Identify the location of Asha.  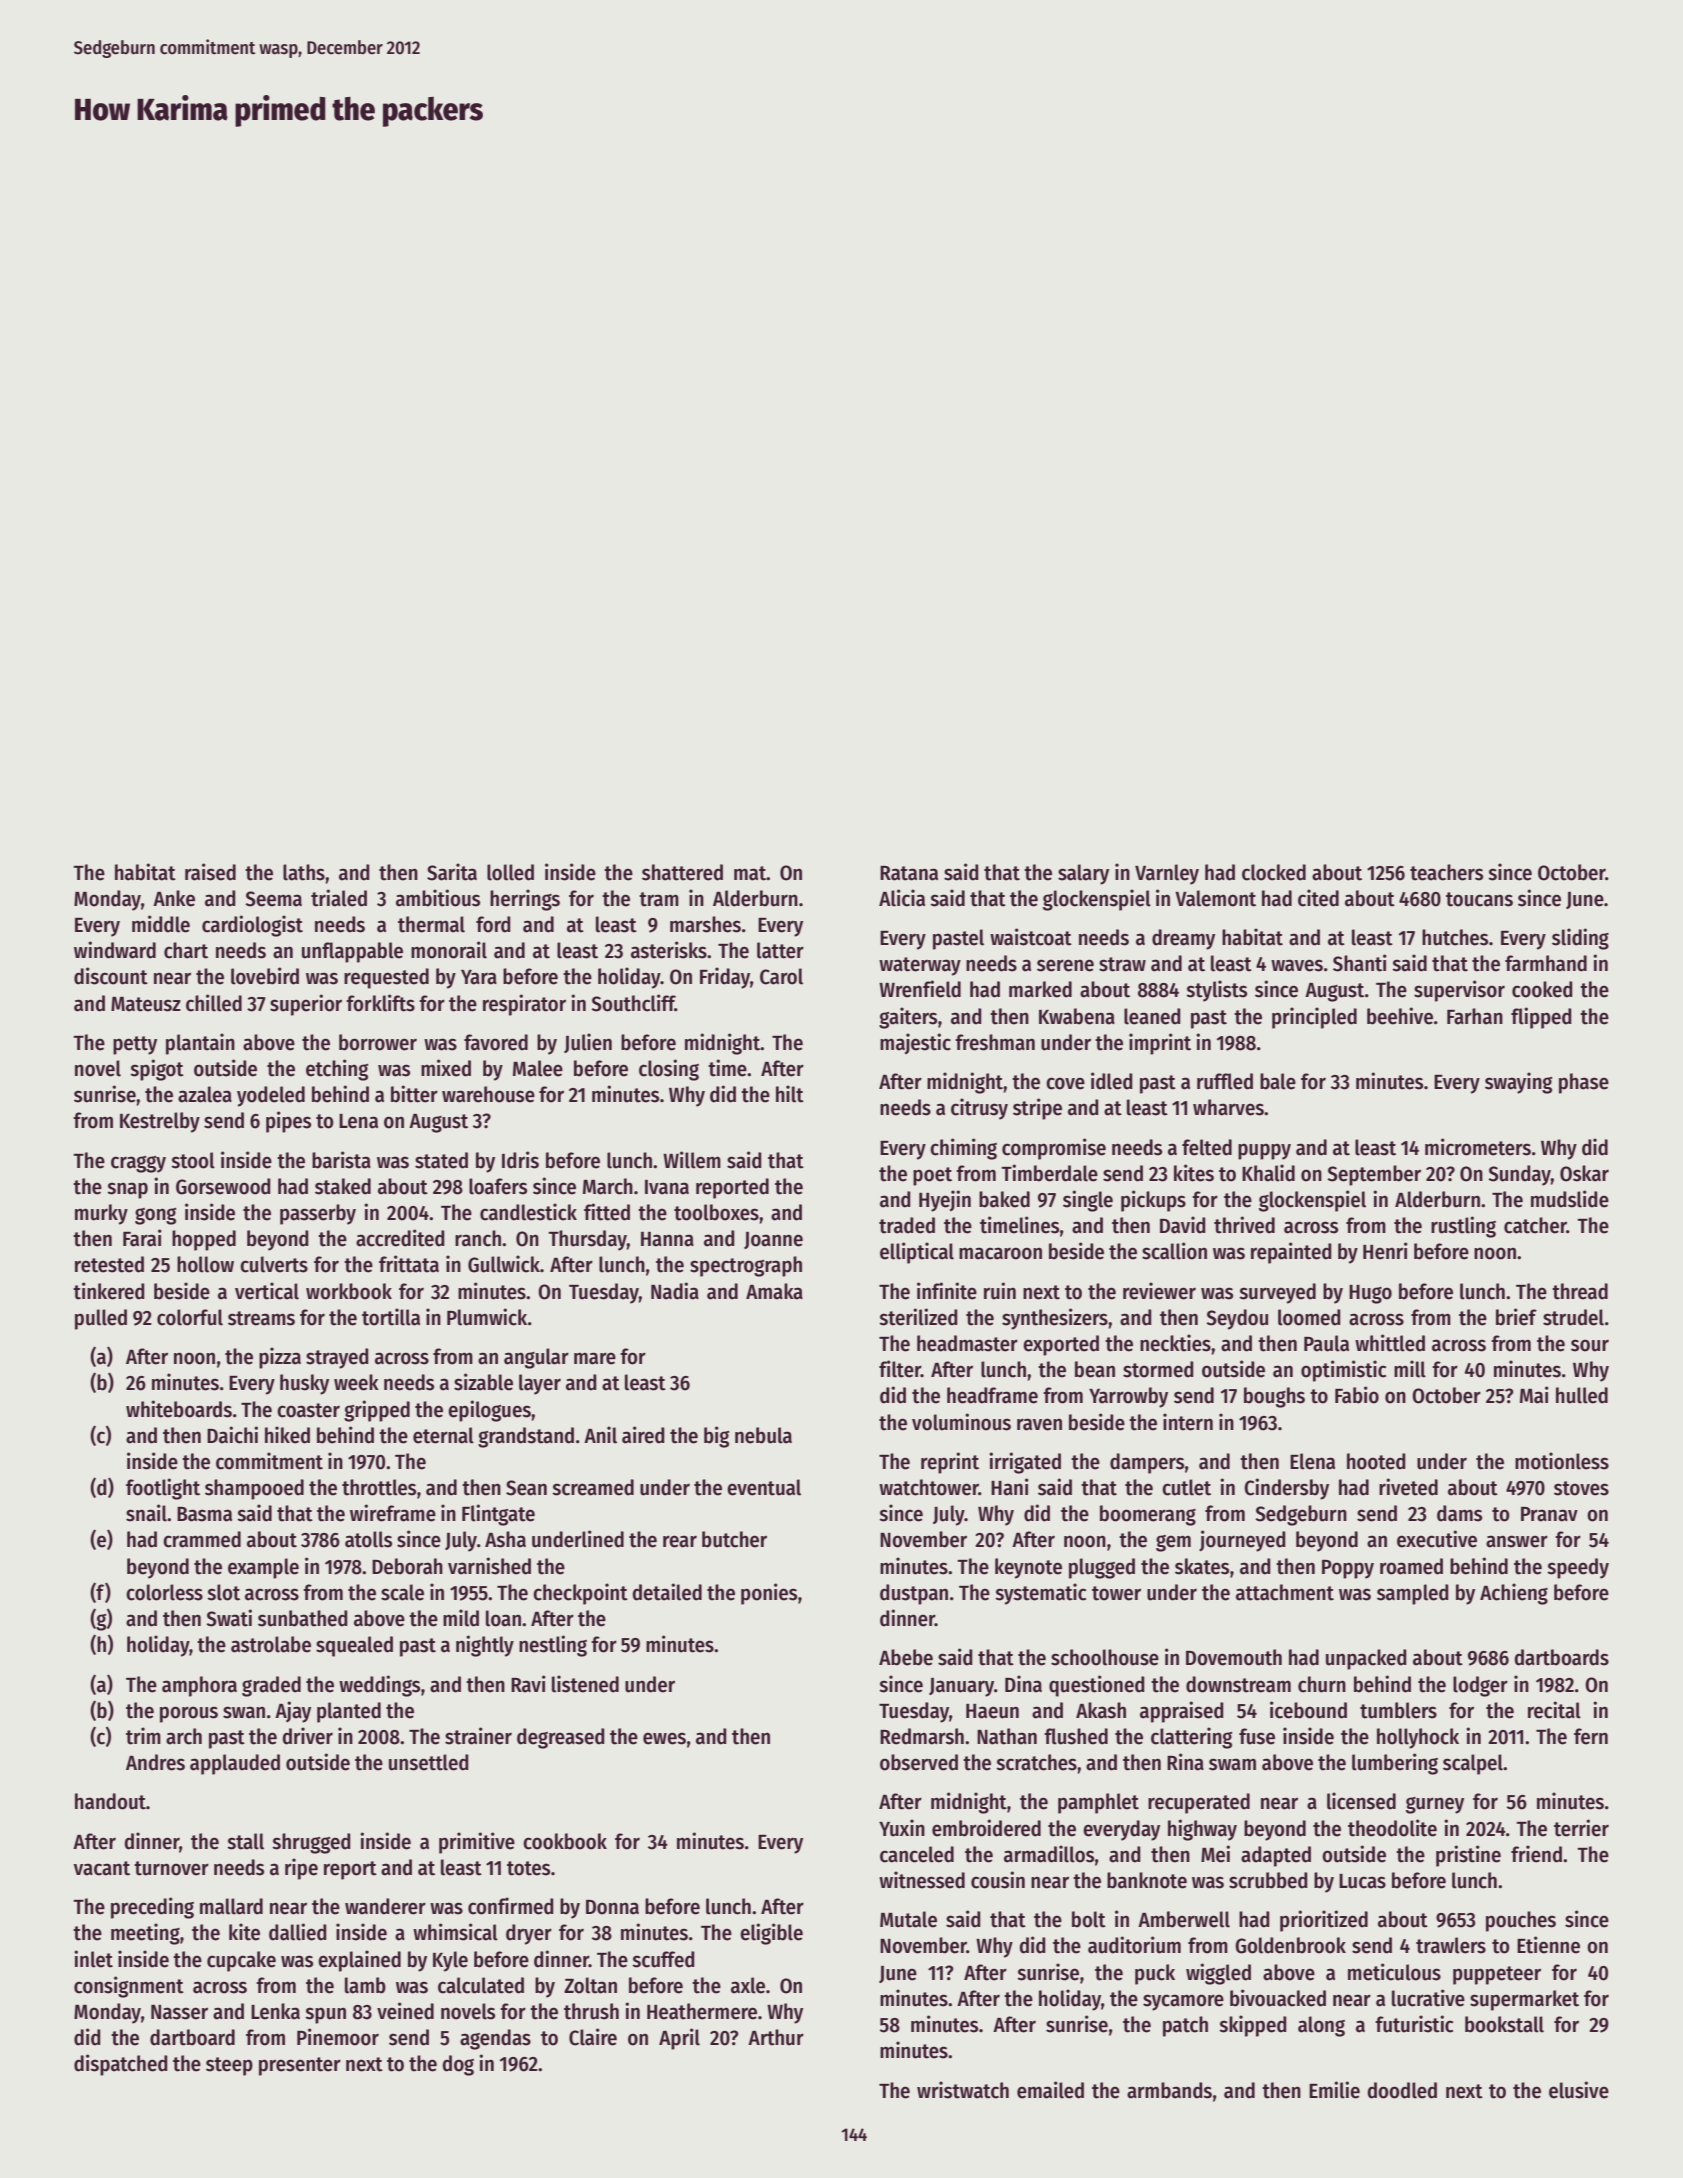
(505, 1539).
